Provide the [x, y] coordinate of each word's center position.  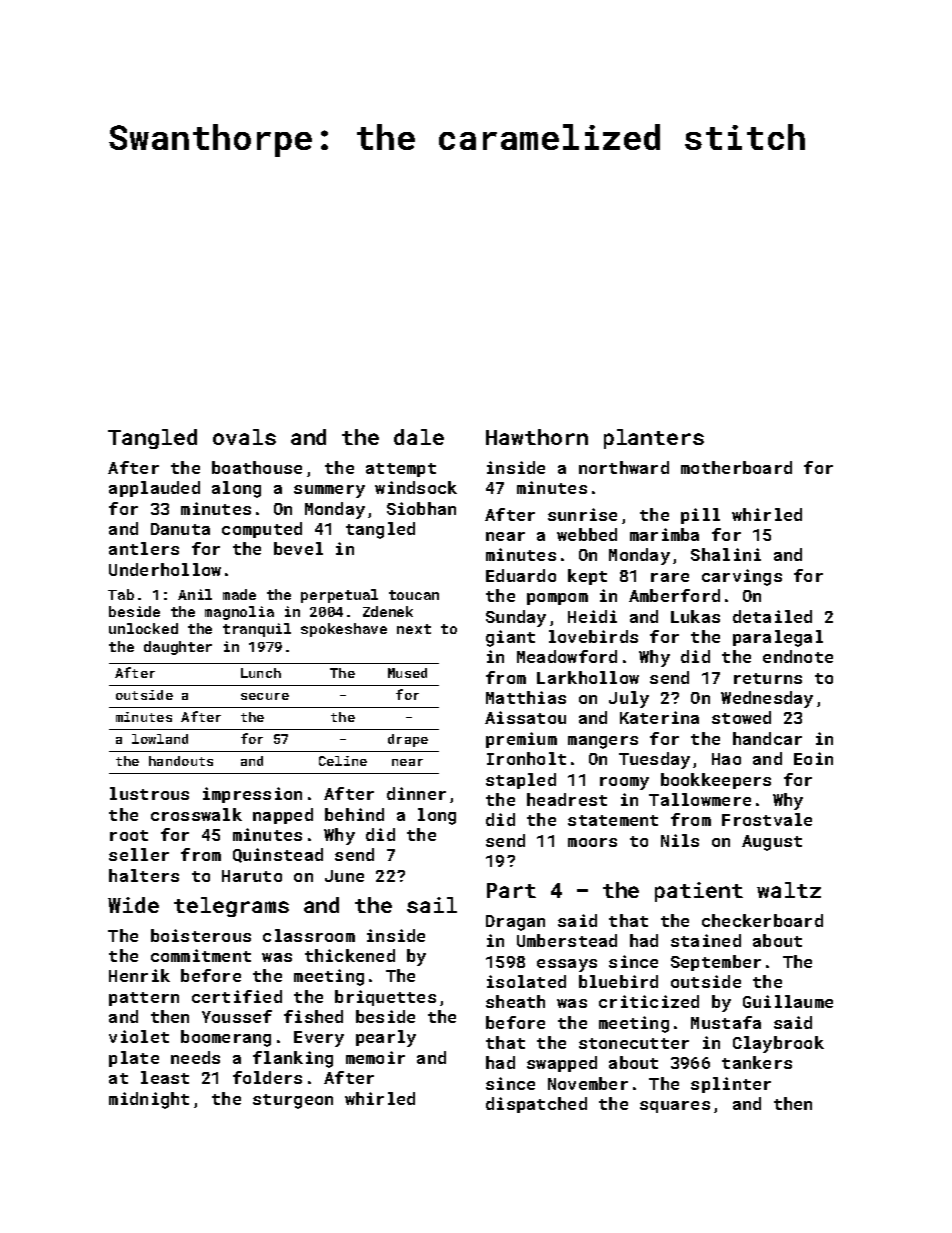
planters [654, 439]
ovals [244, 437]
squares [675, 1107]
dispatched [536, 1105]
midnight [149, 1100]
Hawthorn [537, 437]
